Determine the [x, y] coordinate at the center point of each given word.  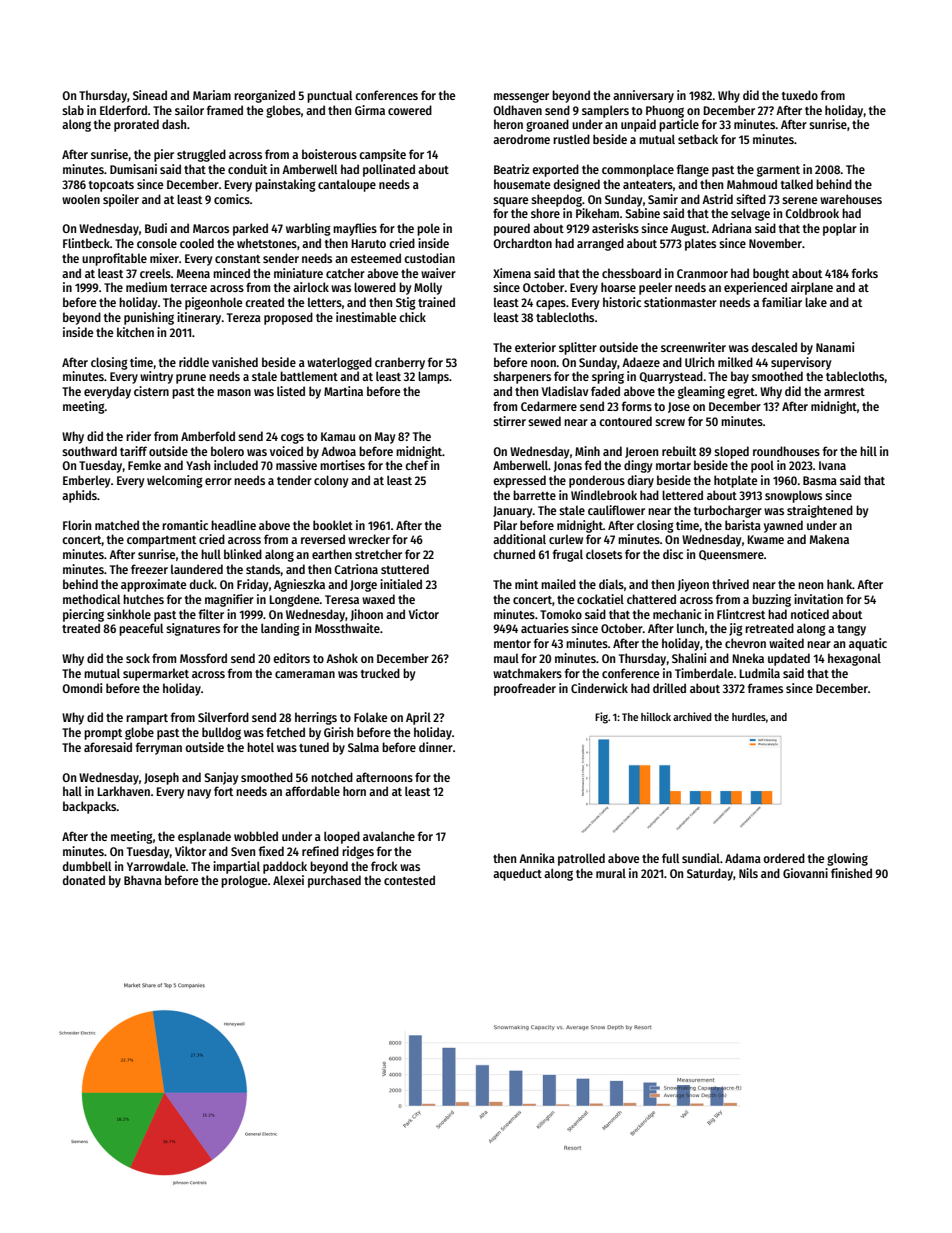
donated [84, 880]
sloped [731, 452]
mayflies [355, 229]
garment [778, 171]
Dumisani [133, 169]
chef [417, 465]
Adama [743, 858]
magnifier [229, 600]
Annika [537, 858]
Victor [424, 614]
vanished [235, 362]
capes [551, 305]
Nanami [835, 347]
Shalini [689, 658]
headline [233, 525]
